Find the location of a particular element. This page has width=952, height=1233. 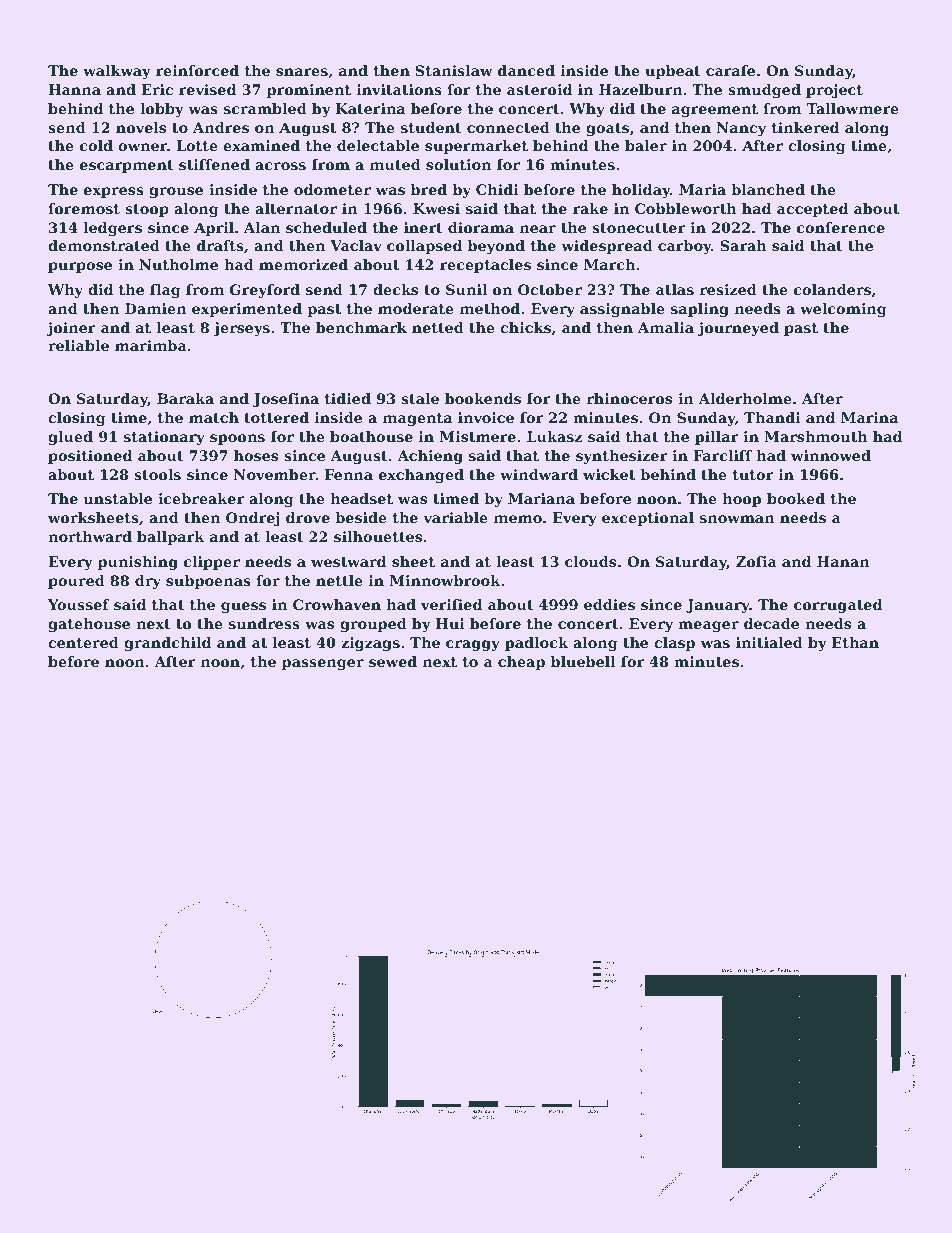

pillar is located at coordinates (716, 438).
